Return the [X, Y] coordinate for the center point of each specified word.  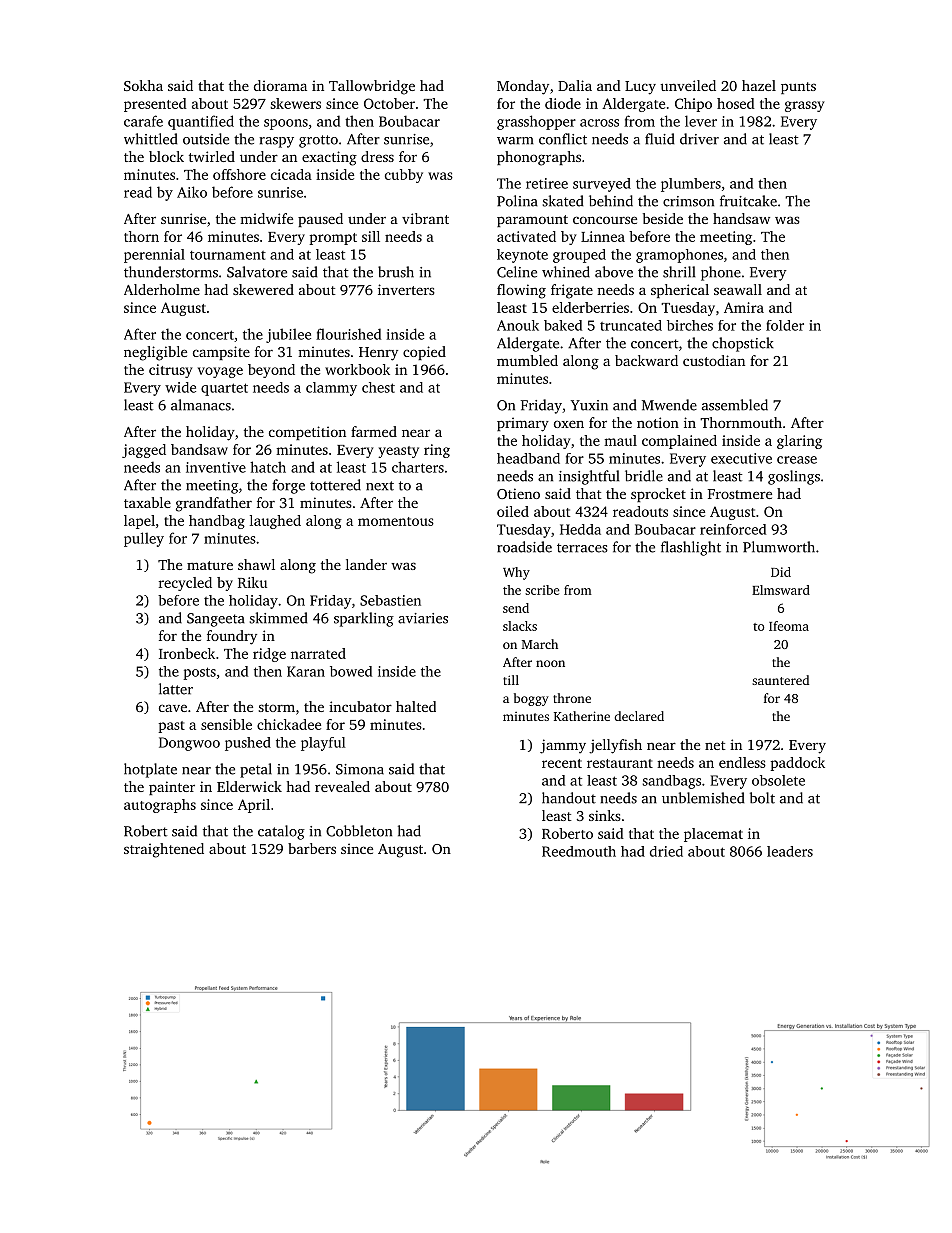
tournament [228, 255]
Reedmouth [579, 851]
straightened [164, 850]
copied [424, 353]
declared [639, 716]
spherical [680, 291]
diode [563, 103]
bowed [351, 671]
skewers [295, 103]
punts [798, 88]
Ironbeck [187, 653]
